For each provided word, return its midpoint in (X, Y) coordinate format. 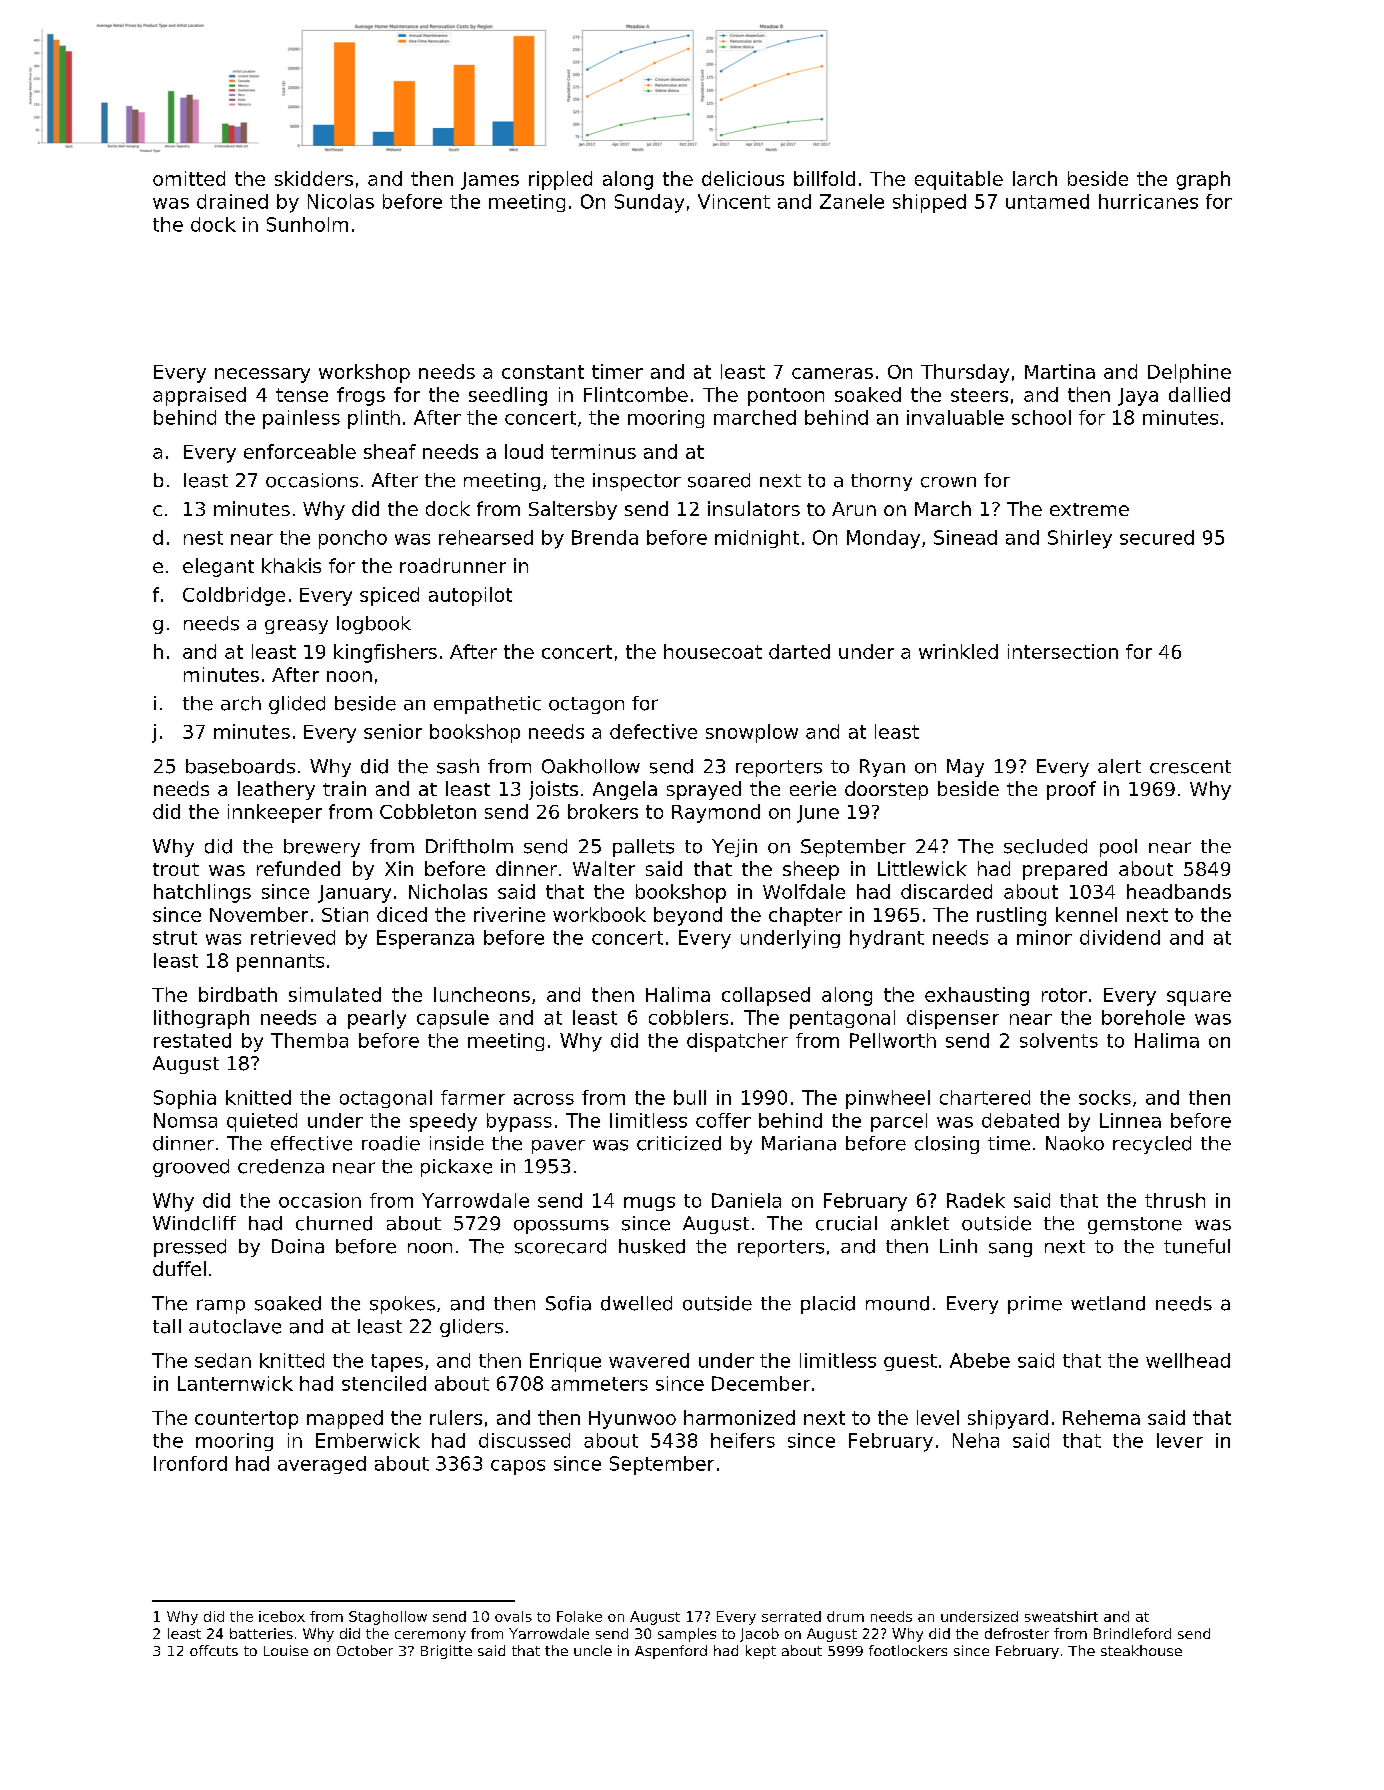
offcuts (214, 1650)
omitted (189, 178)
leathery (276, 790)
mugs (649, 1204)
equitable (959, 180)
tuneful (1197, 1246)
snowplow (752, 733)
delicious (743, 178)
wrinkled (958, 651)
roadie (391, 1143)
